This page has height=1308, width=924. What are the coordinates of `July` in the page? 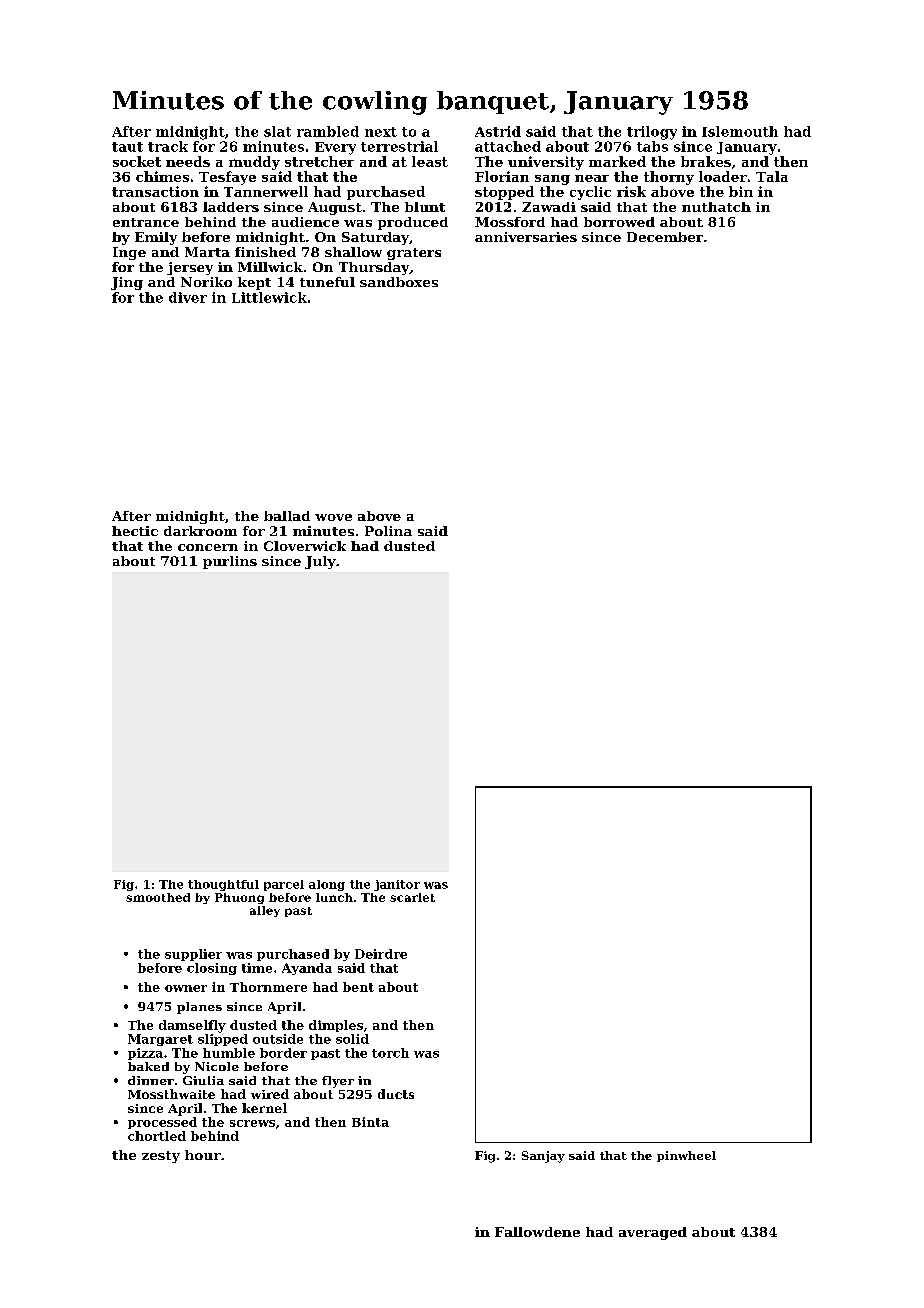 It's located at (320, 562).
